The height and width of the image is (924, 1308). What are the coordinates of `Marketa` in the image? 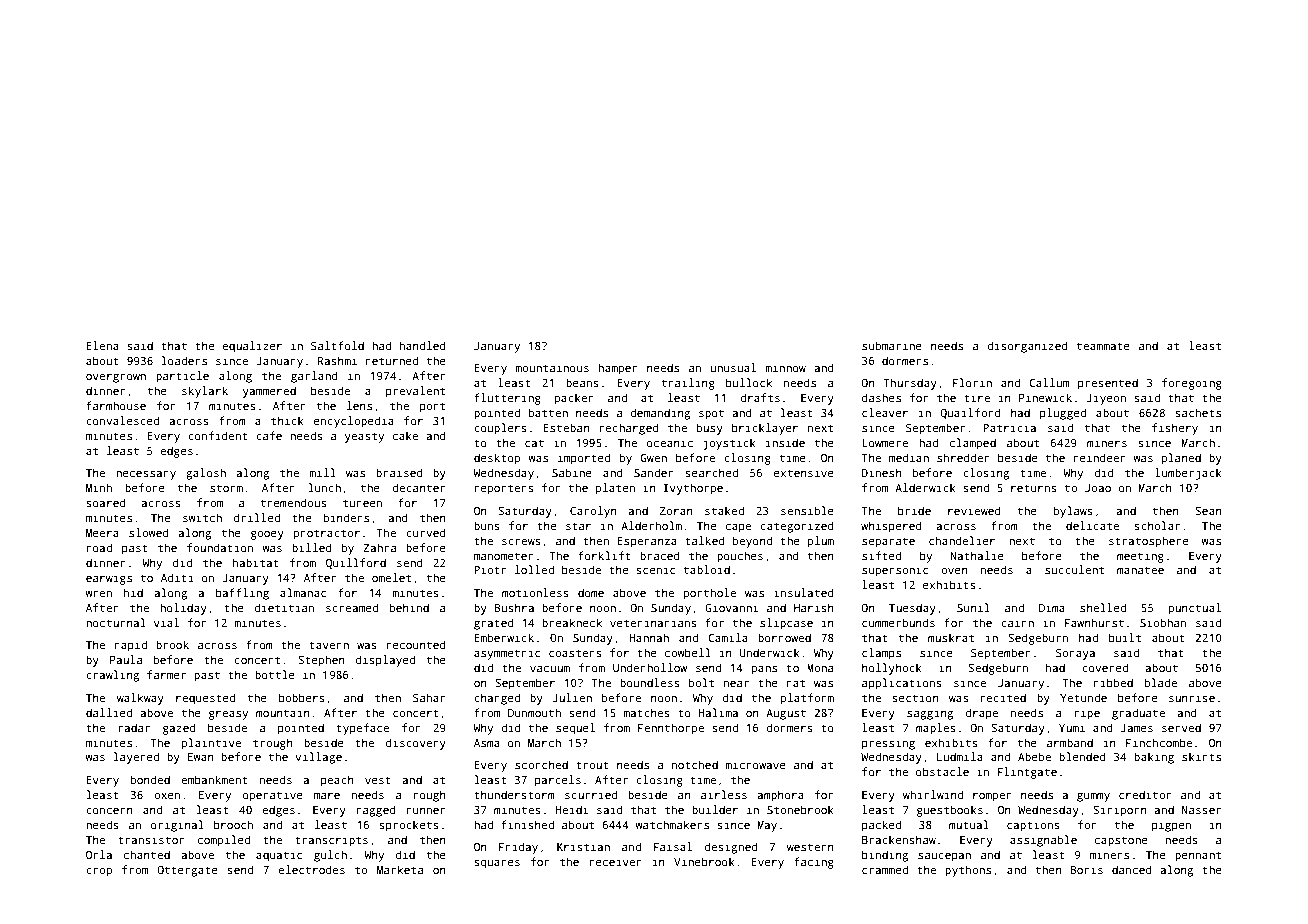 It's located at (400, 869).
